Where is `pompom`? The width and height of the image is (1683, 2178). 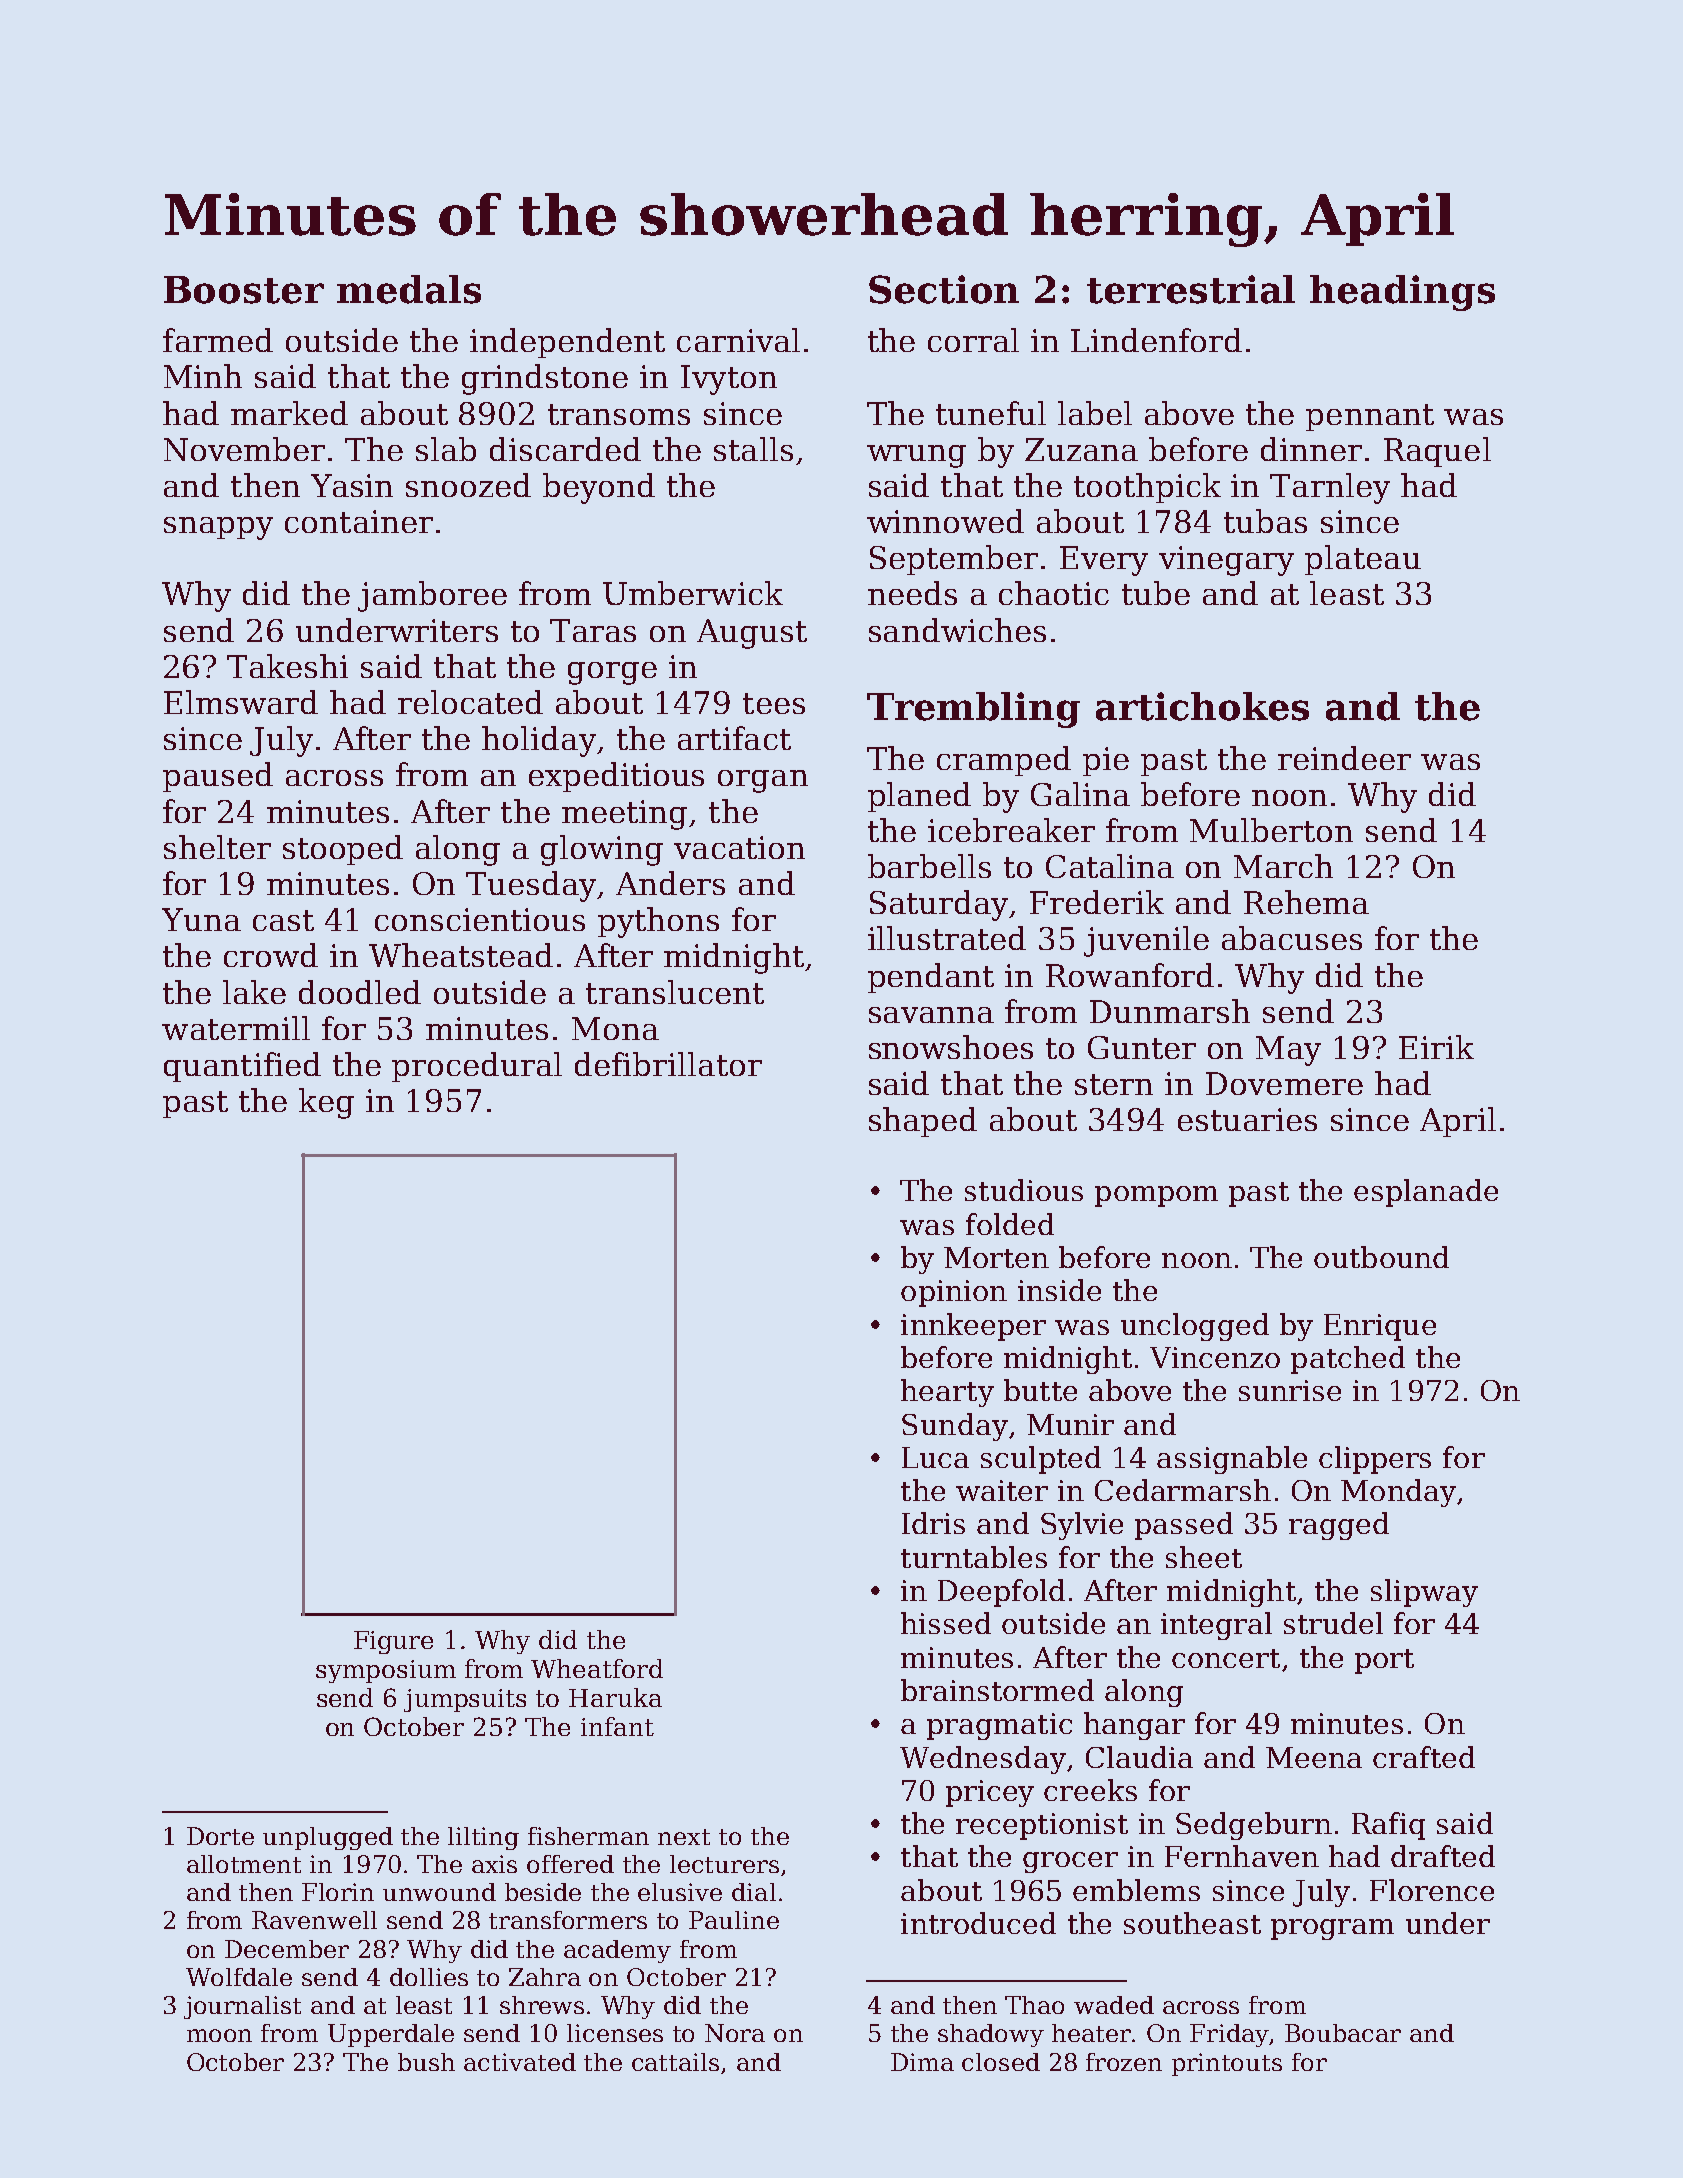 pompom is located at coordinates (1156, 1196).
